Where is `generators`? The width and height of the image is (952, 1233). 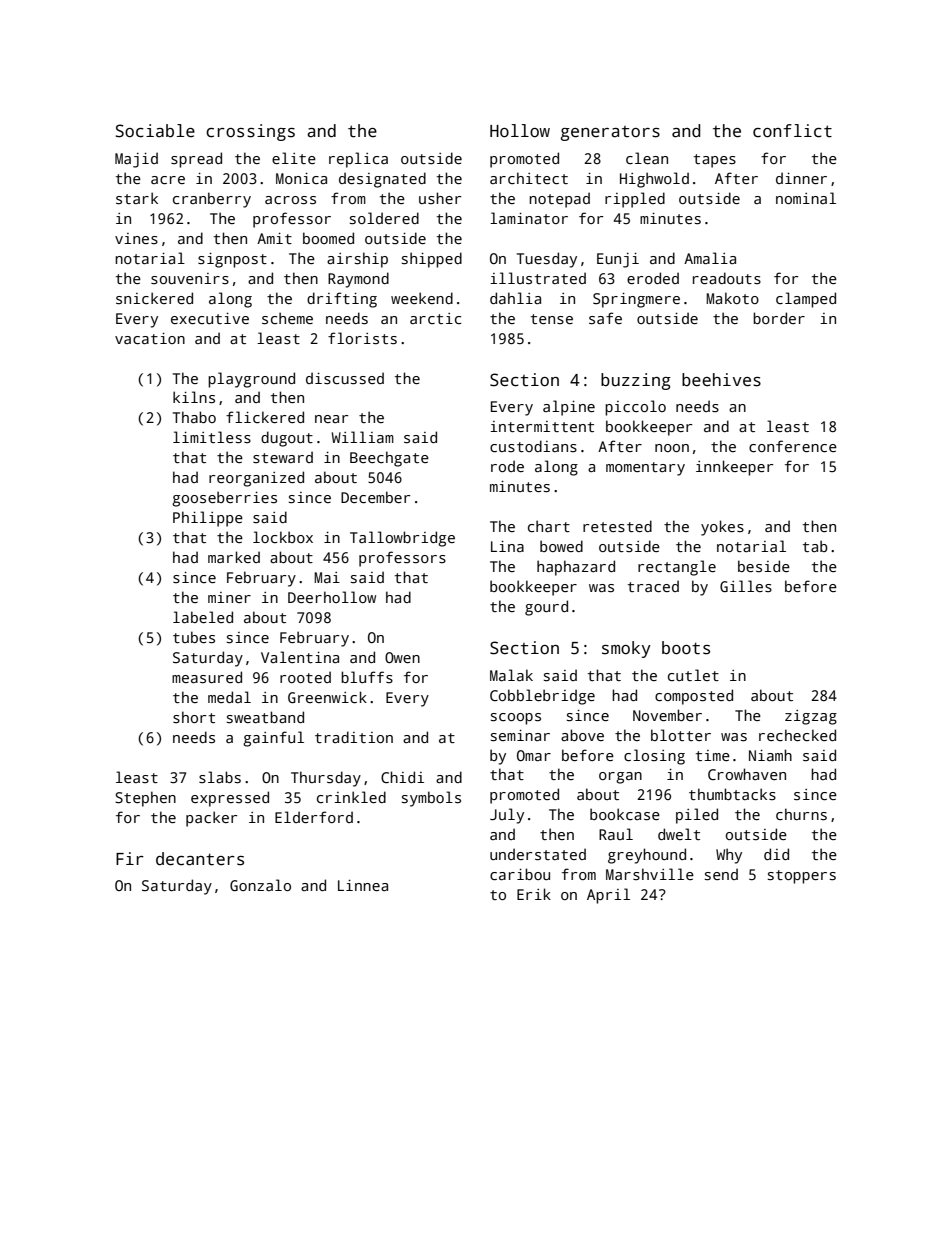 generators is located at coordinates (610, 133).
